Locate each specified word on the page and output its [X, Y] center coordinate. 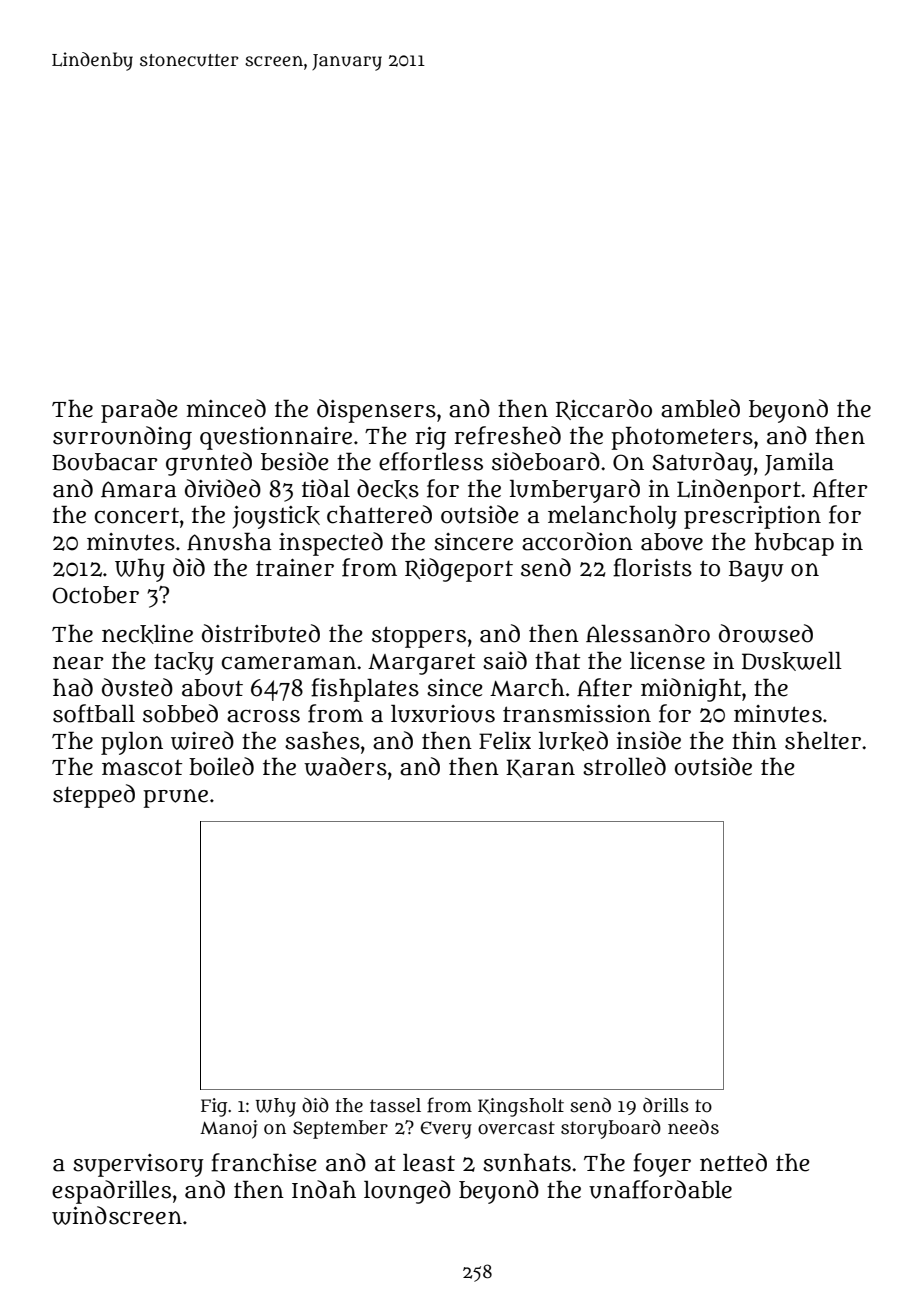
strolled [624, 766]
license [667, 661]
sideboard [546, 461]
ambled [700, 408]
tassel [395, 1105]
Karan [540, 768]
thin [754, 740]
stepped [94, 796]
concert [137, 516]
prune [175, 798]
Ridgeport [459, 570]
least [429, 1163]
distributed [261, 633]
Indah [324, 1189]
